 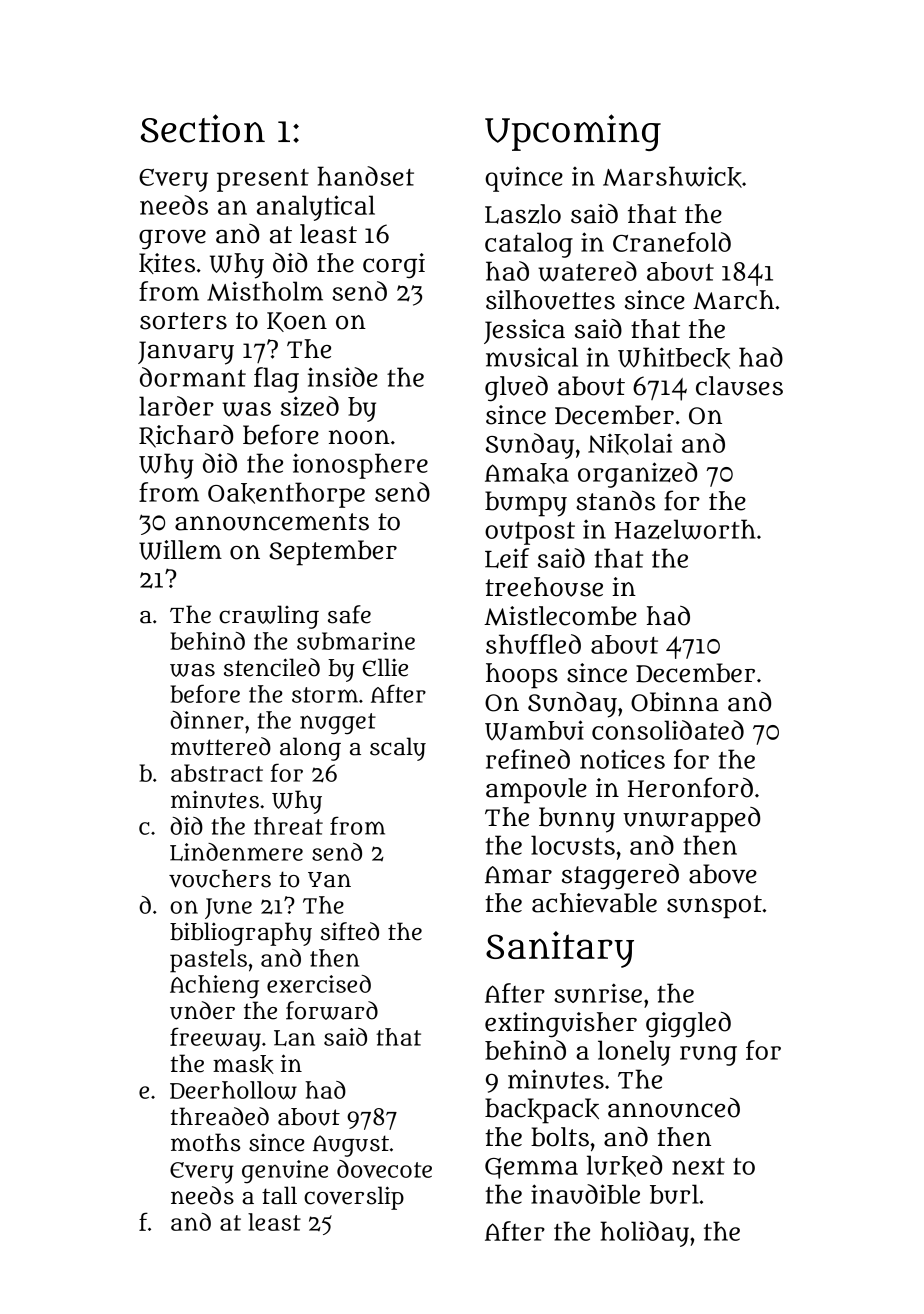 I want to click on holiday, so click(x=644, y=1234).
